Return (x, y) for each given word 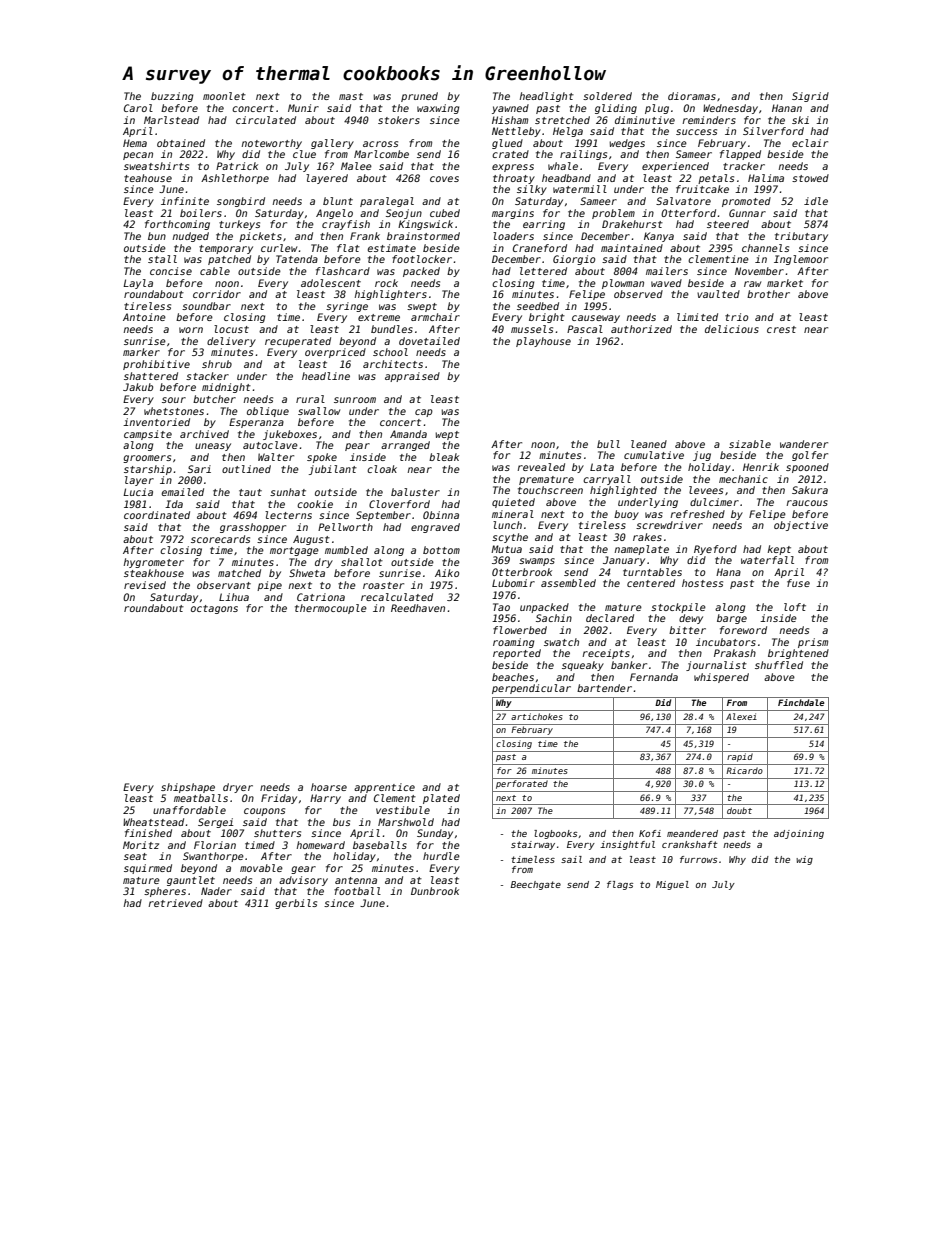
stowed (810, 178)
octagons (214, 609)
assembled (568, 583)
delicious (732, 329)
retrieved (175, 903)
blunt (338, 201)
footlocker (422, 259)
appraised (412, 377)
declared (610, 618)
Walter (276, 457)
